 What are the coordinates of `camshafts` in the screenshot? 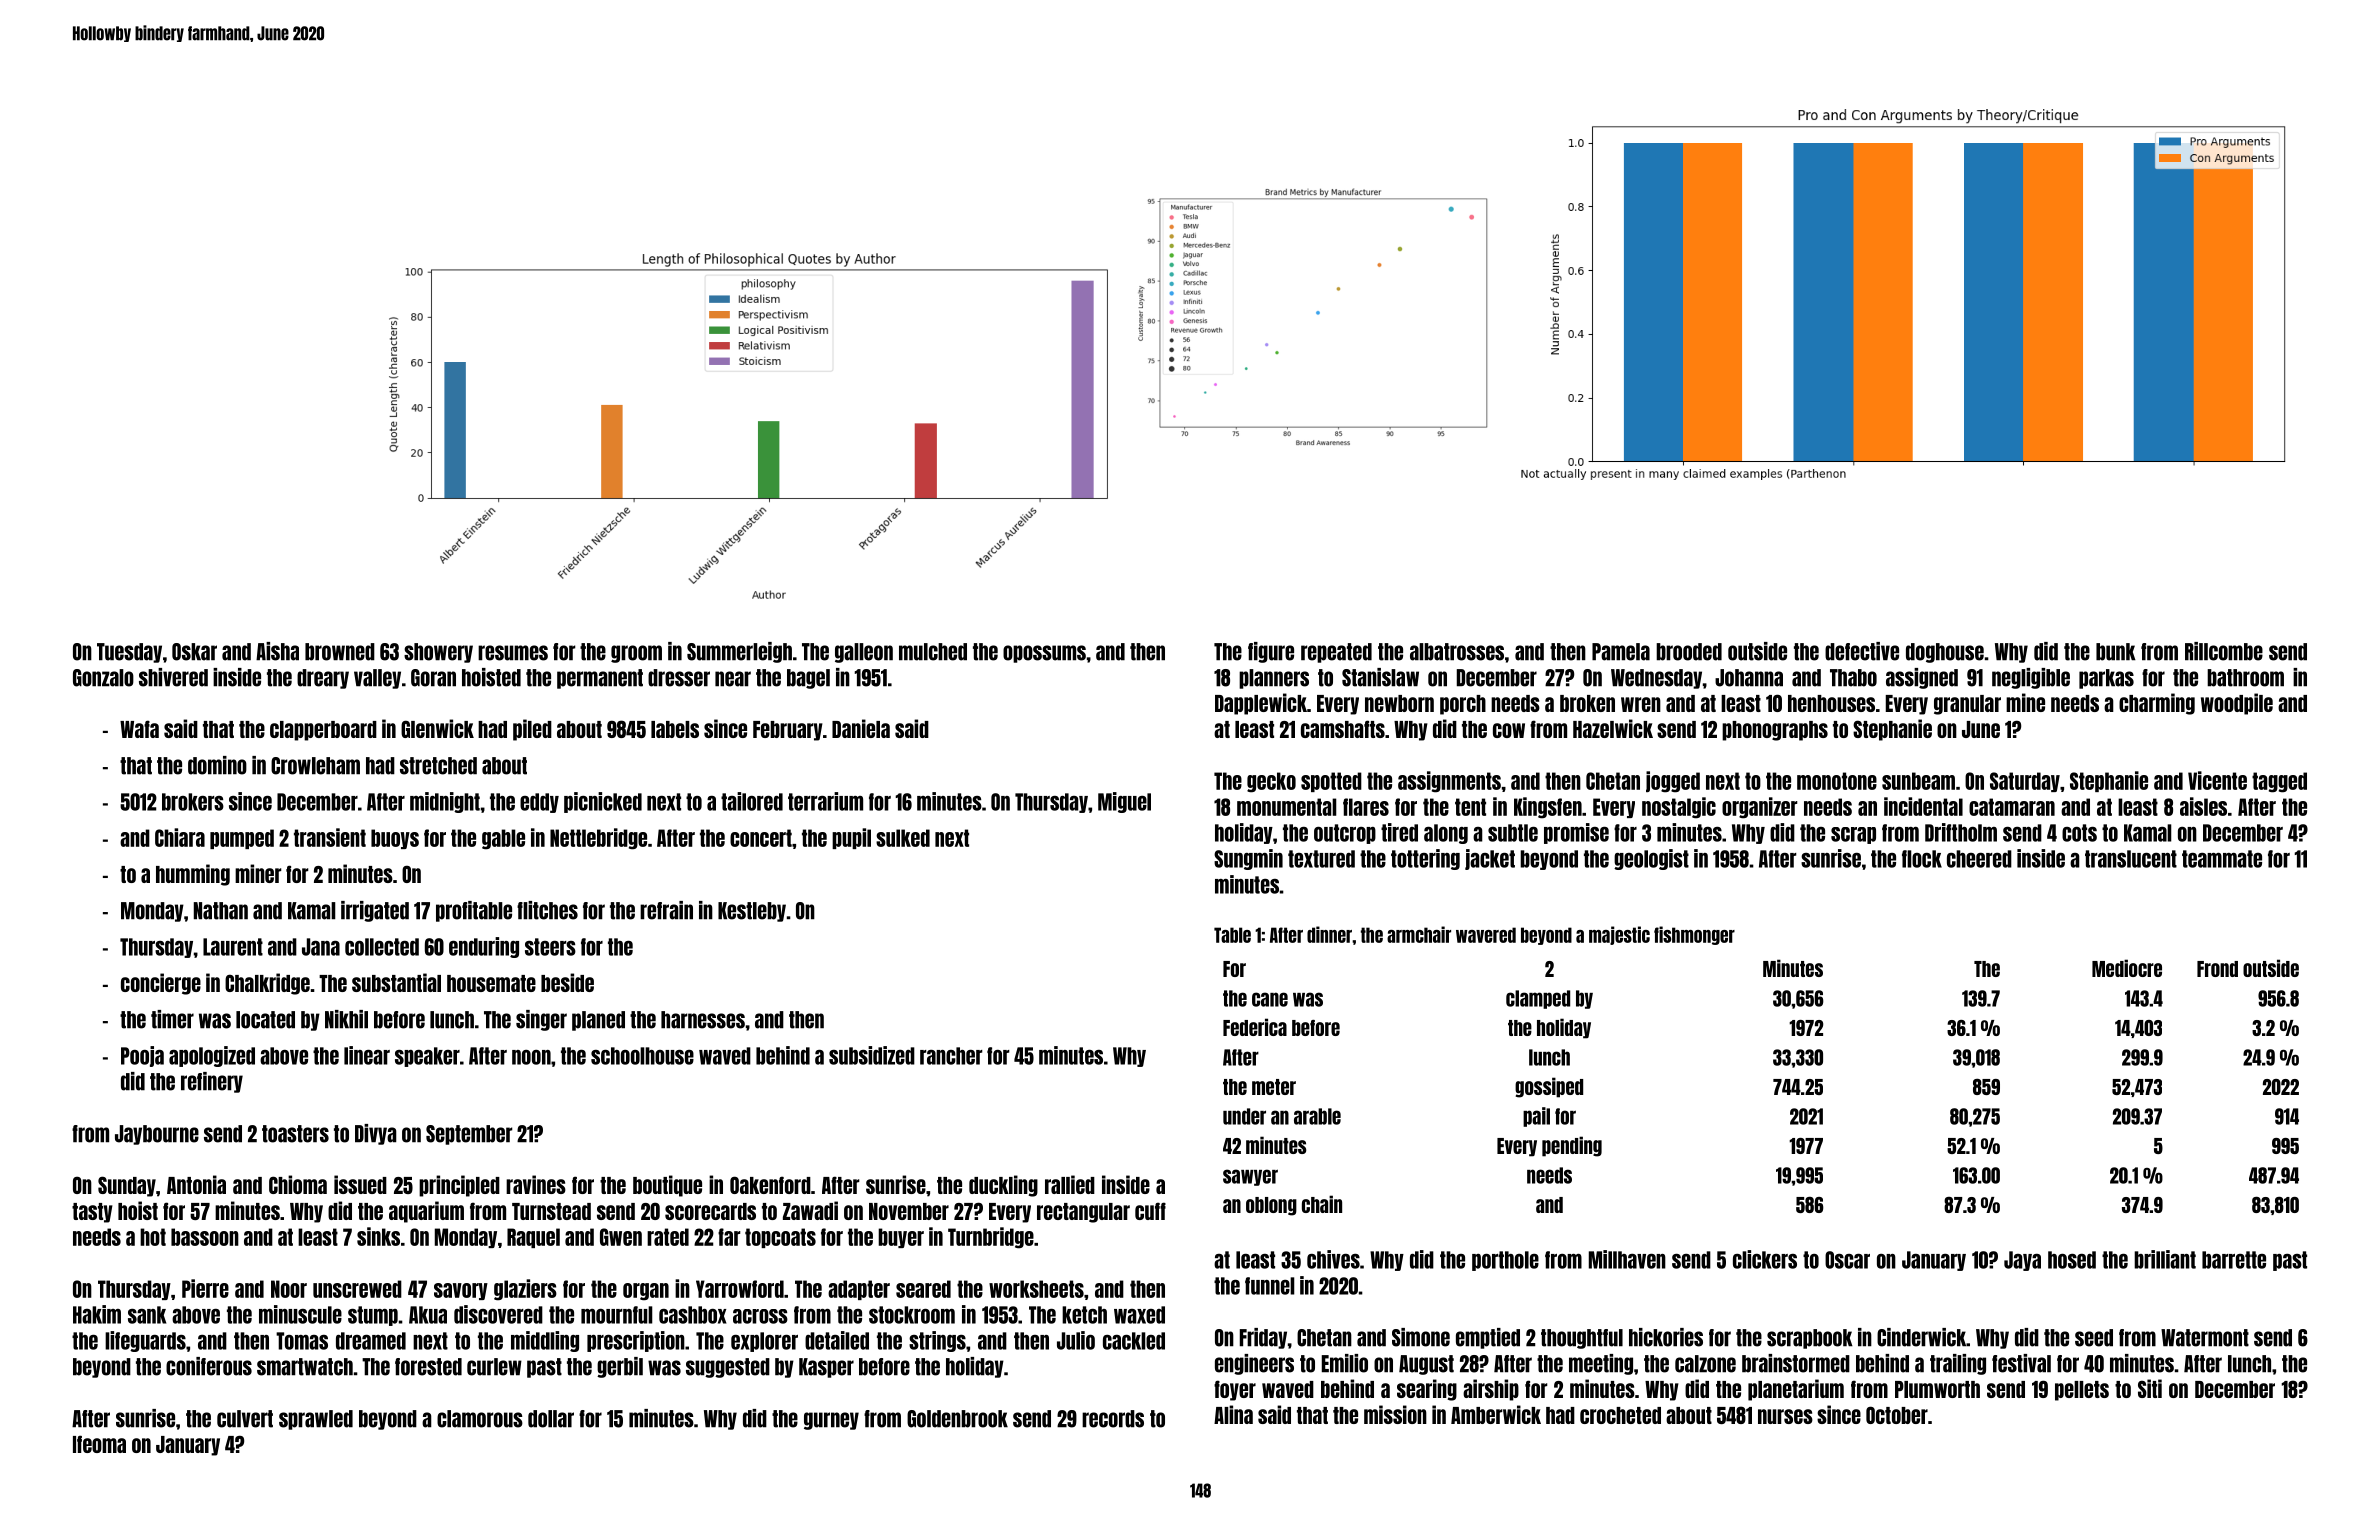 It's located at (1343, 729).
